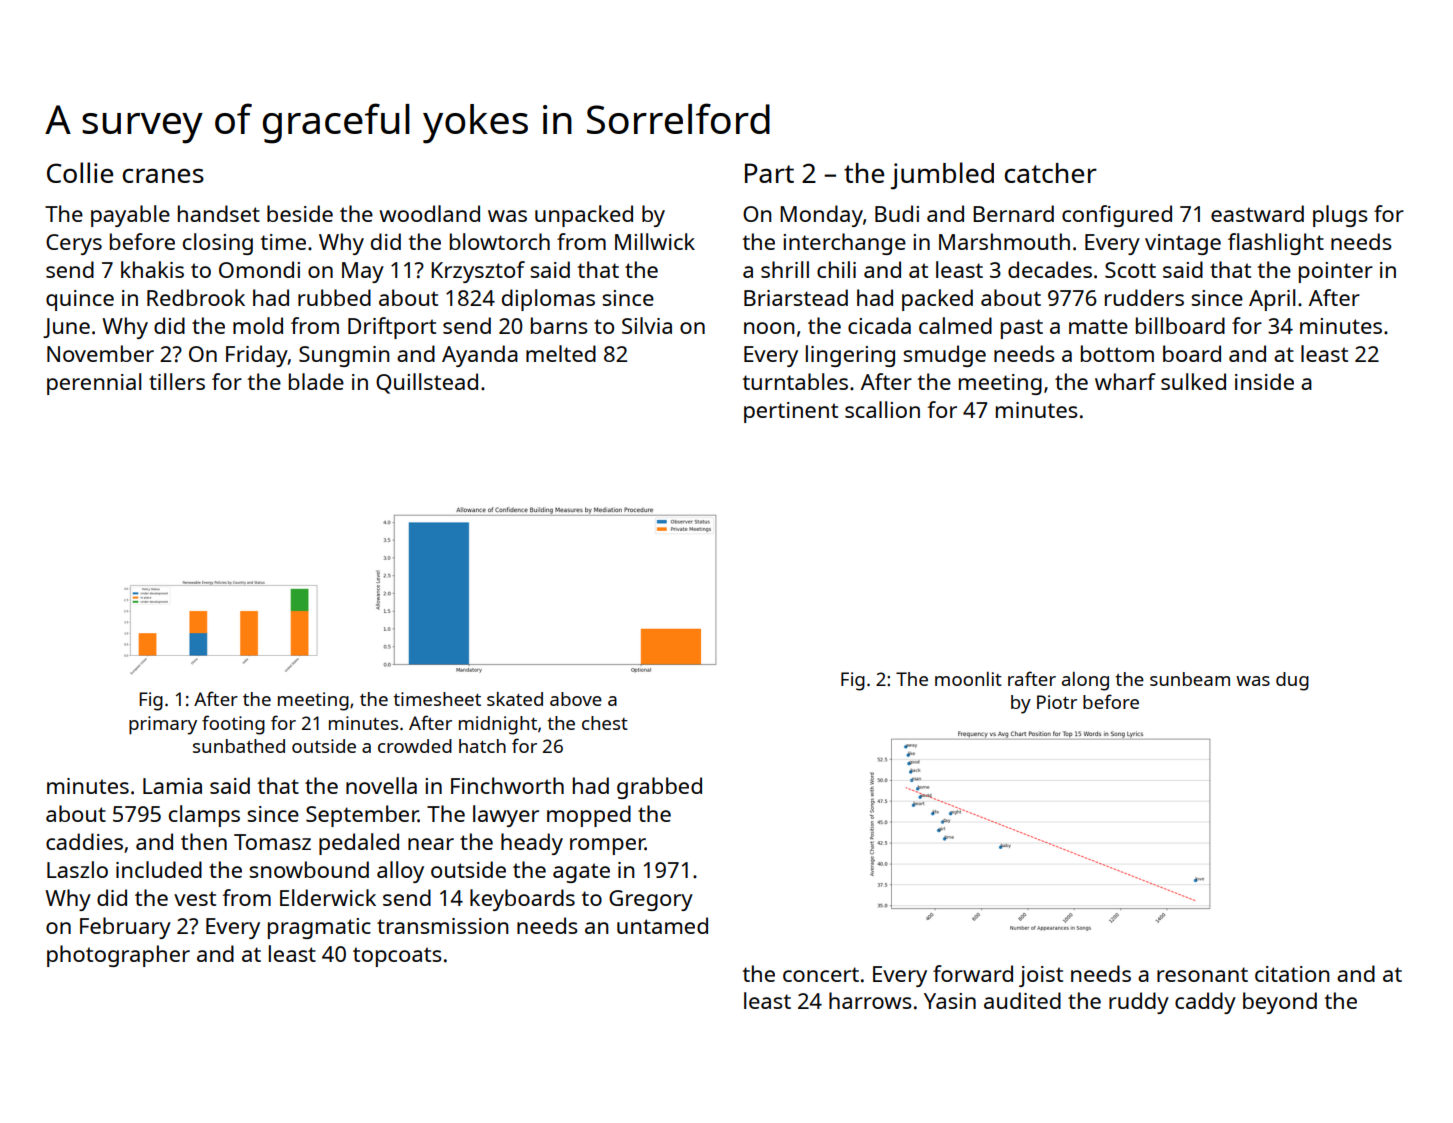 The image size is (1453, 1123). Describe the element at coordinates (118, 956) in the screenshot. I see `photographer` at that location.
